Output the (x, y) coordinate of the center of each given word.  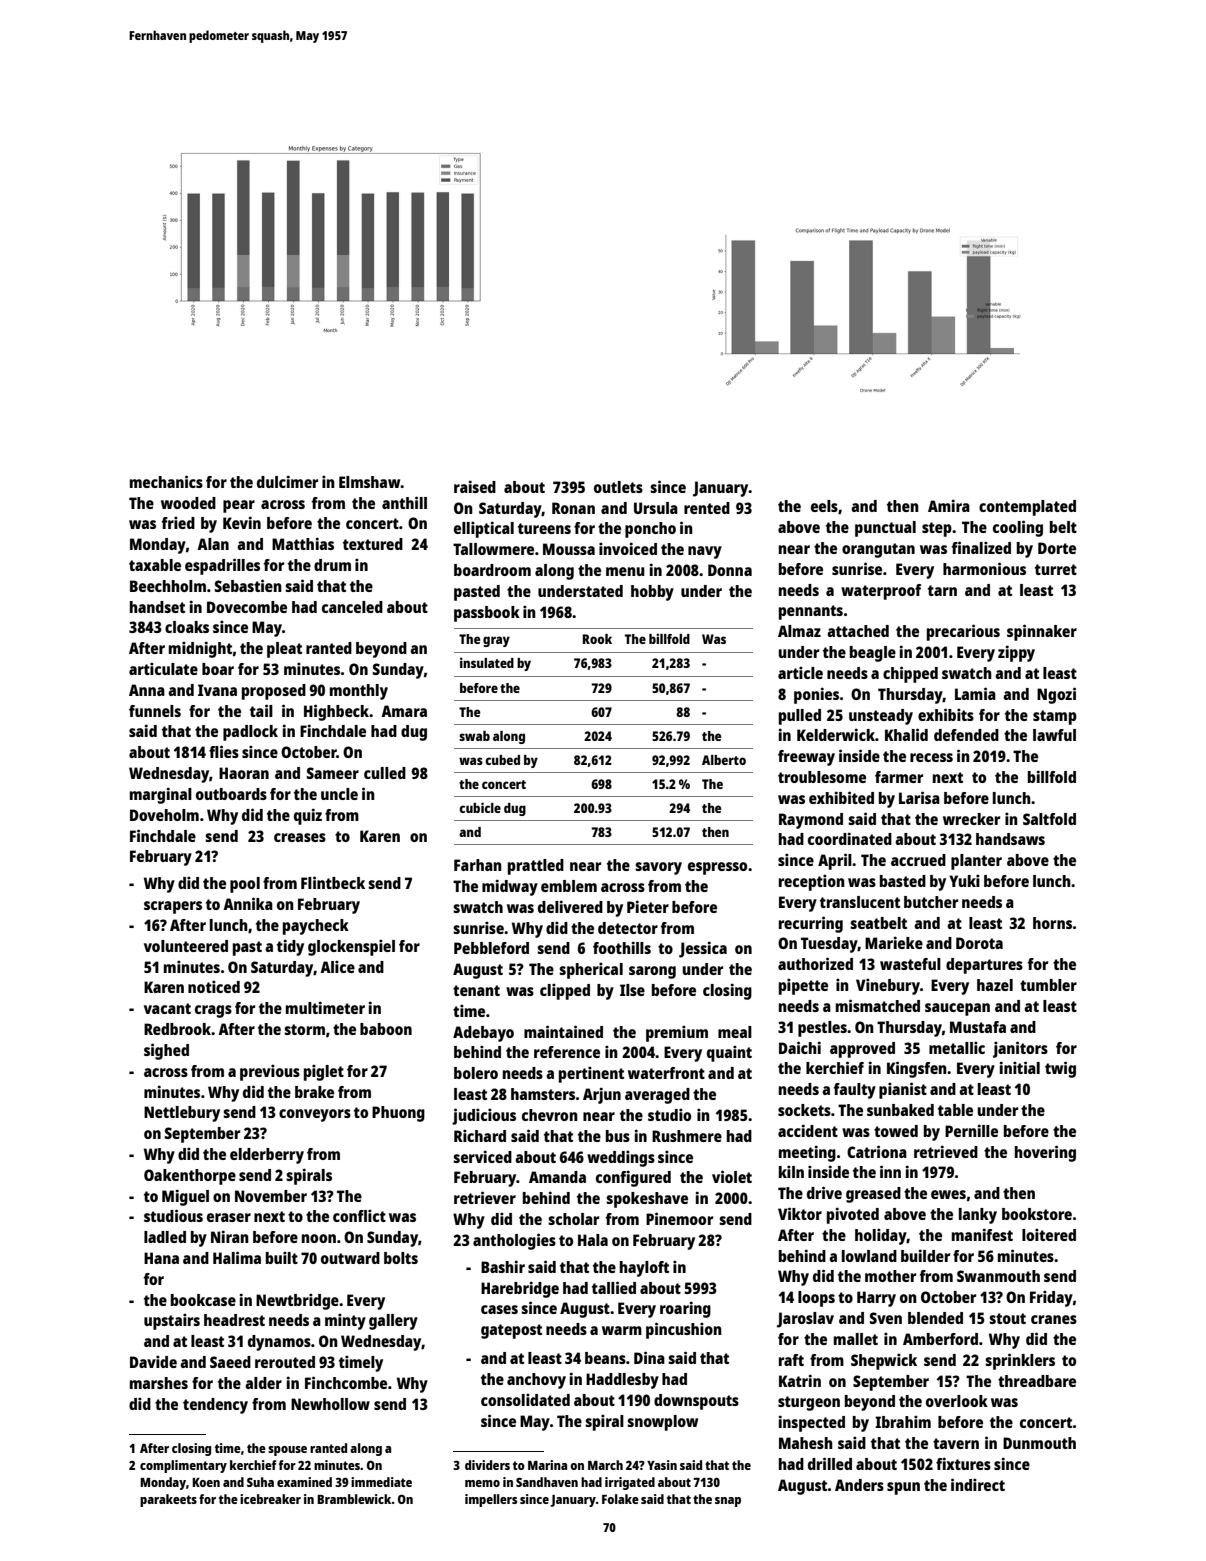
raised (475, 486)
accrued (918, 860)
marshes (159, 1383)
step (937, 529)
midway (510, 887)
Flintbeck (333, 882)
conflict (359, 1215)
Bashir (503, 1266)
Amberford (940, 1339)
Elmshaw (370, 482)
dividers (487, 1465)
